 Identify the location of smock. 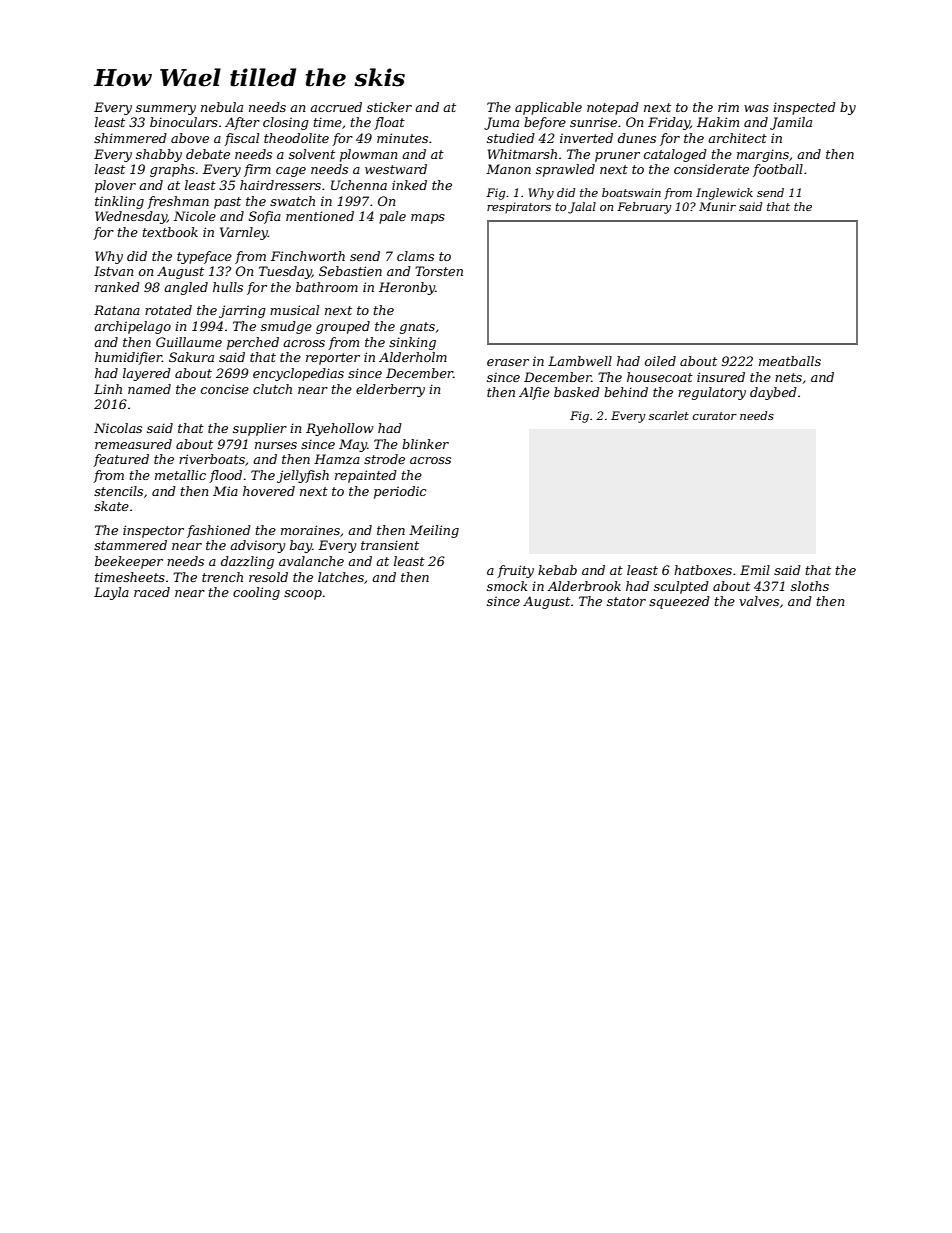
(507, 586).
